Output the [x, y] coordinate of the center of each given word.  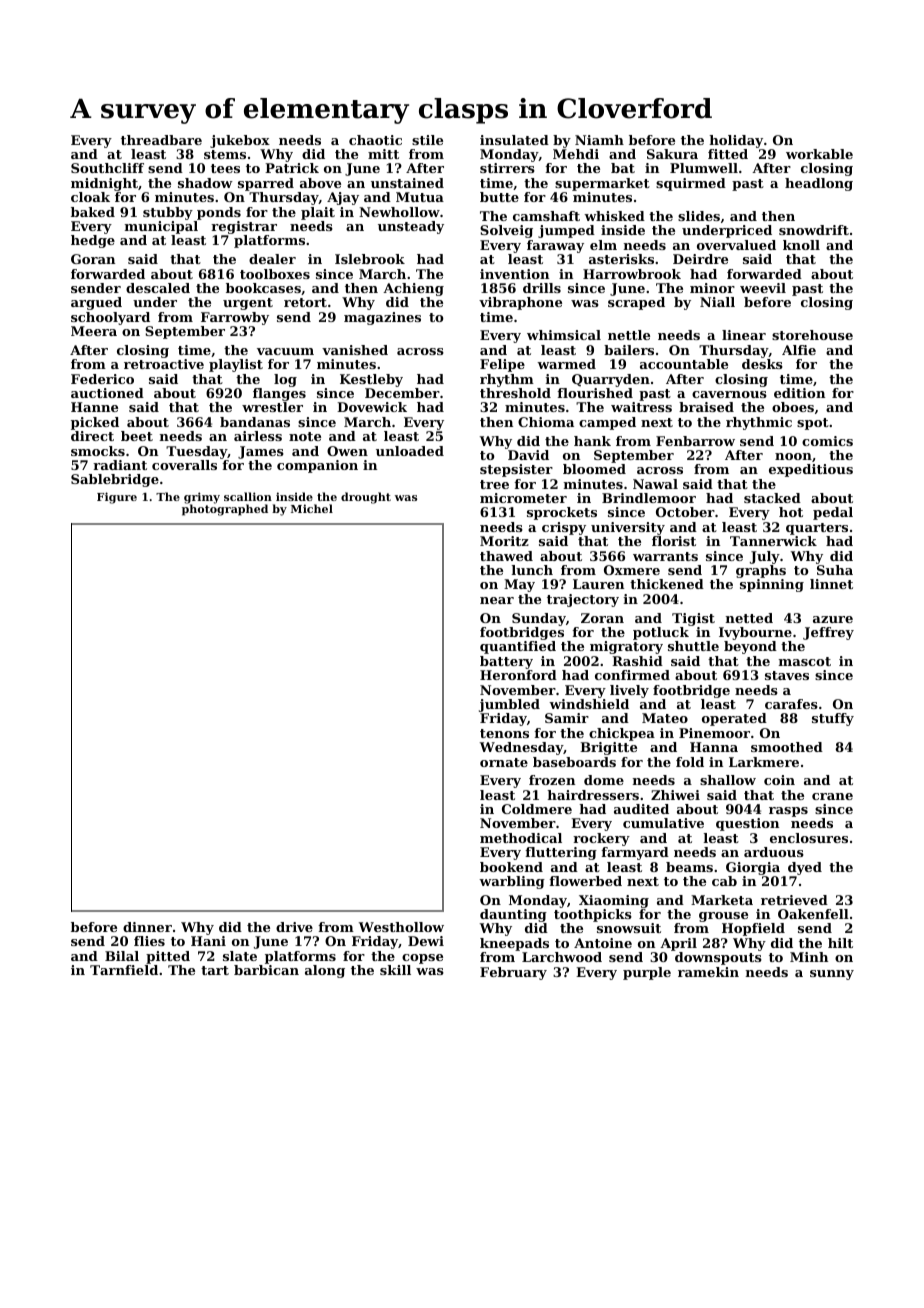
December [402, 393]
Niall [717, 302]
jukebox [240, 141]
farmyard [635, 853]
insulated [514, 140]
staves [787, 675]
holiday [736, 141]
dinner [147, 927]
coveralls [184, 465]
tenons [504, 733]
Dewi [426, 941]
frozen [552, 780]
